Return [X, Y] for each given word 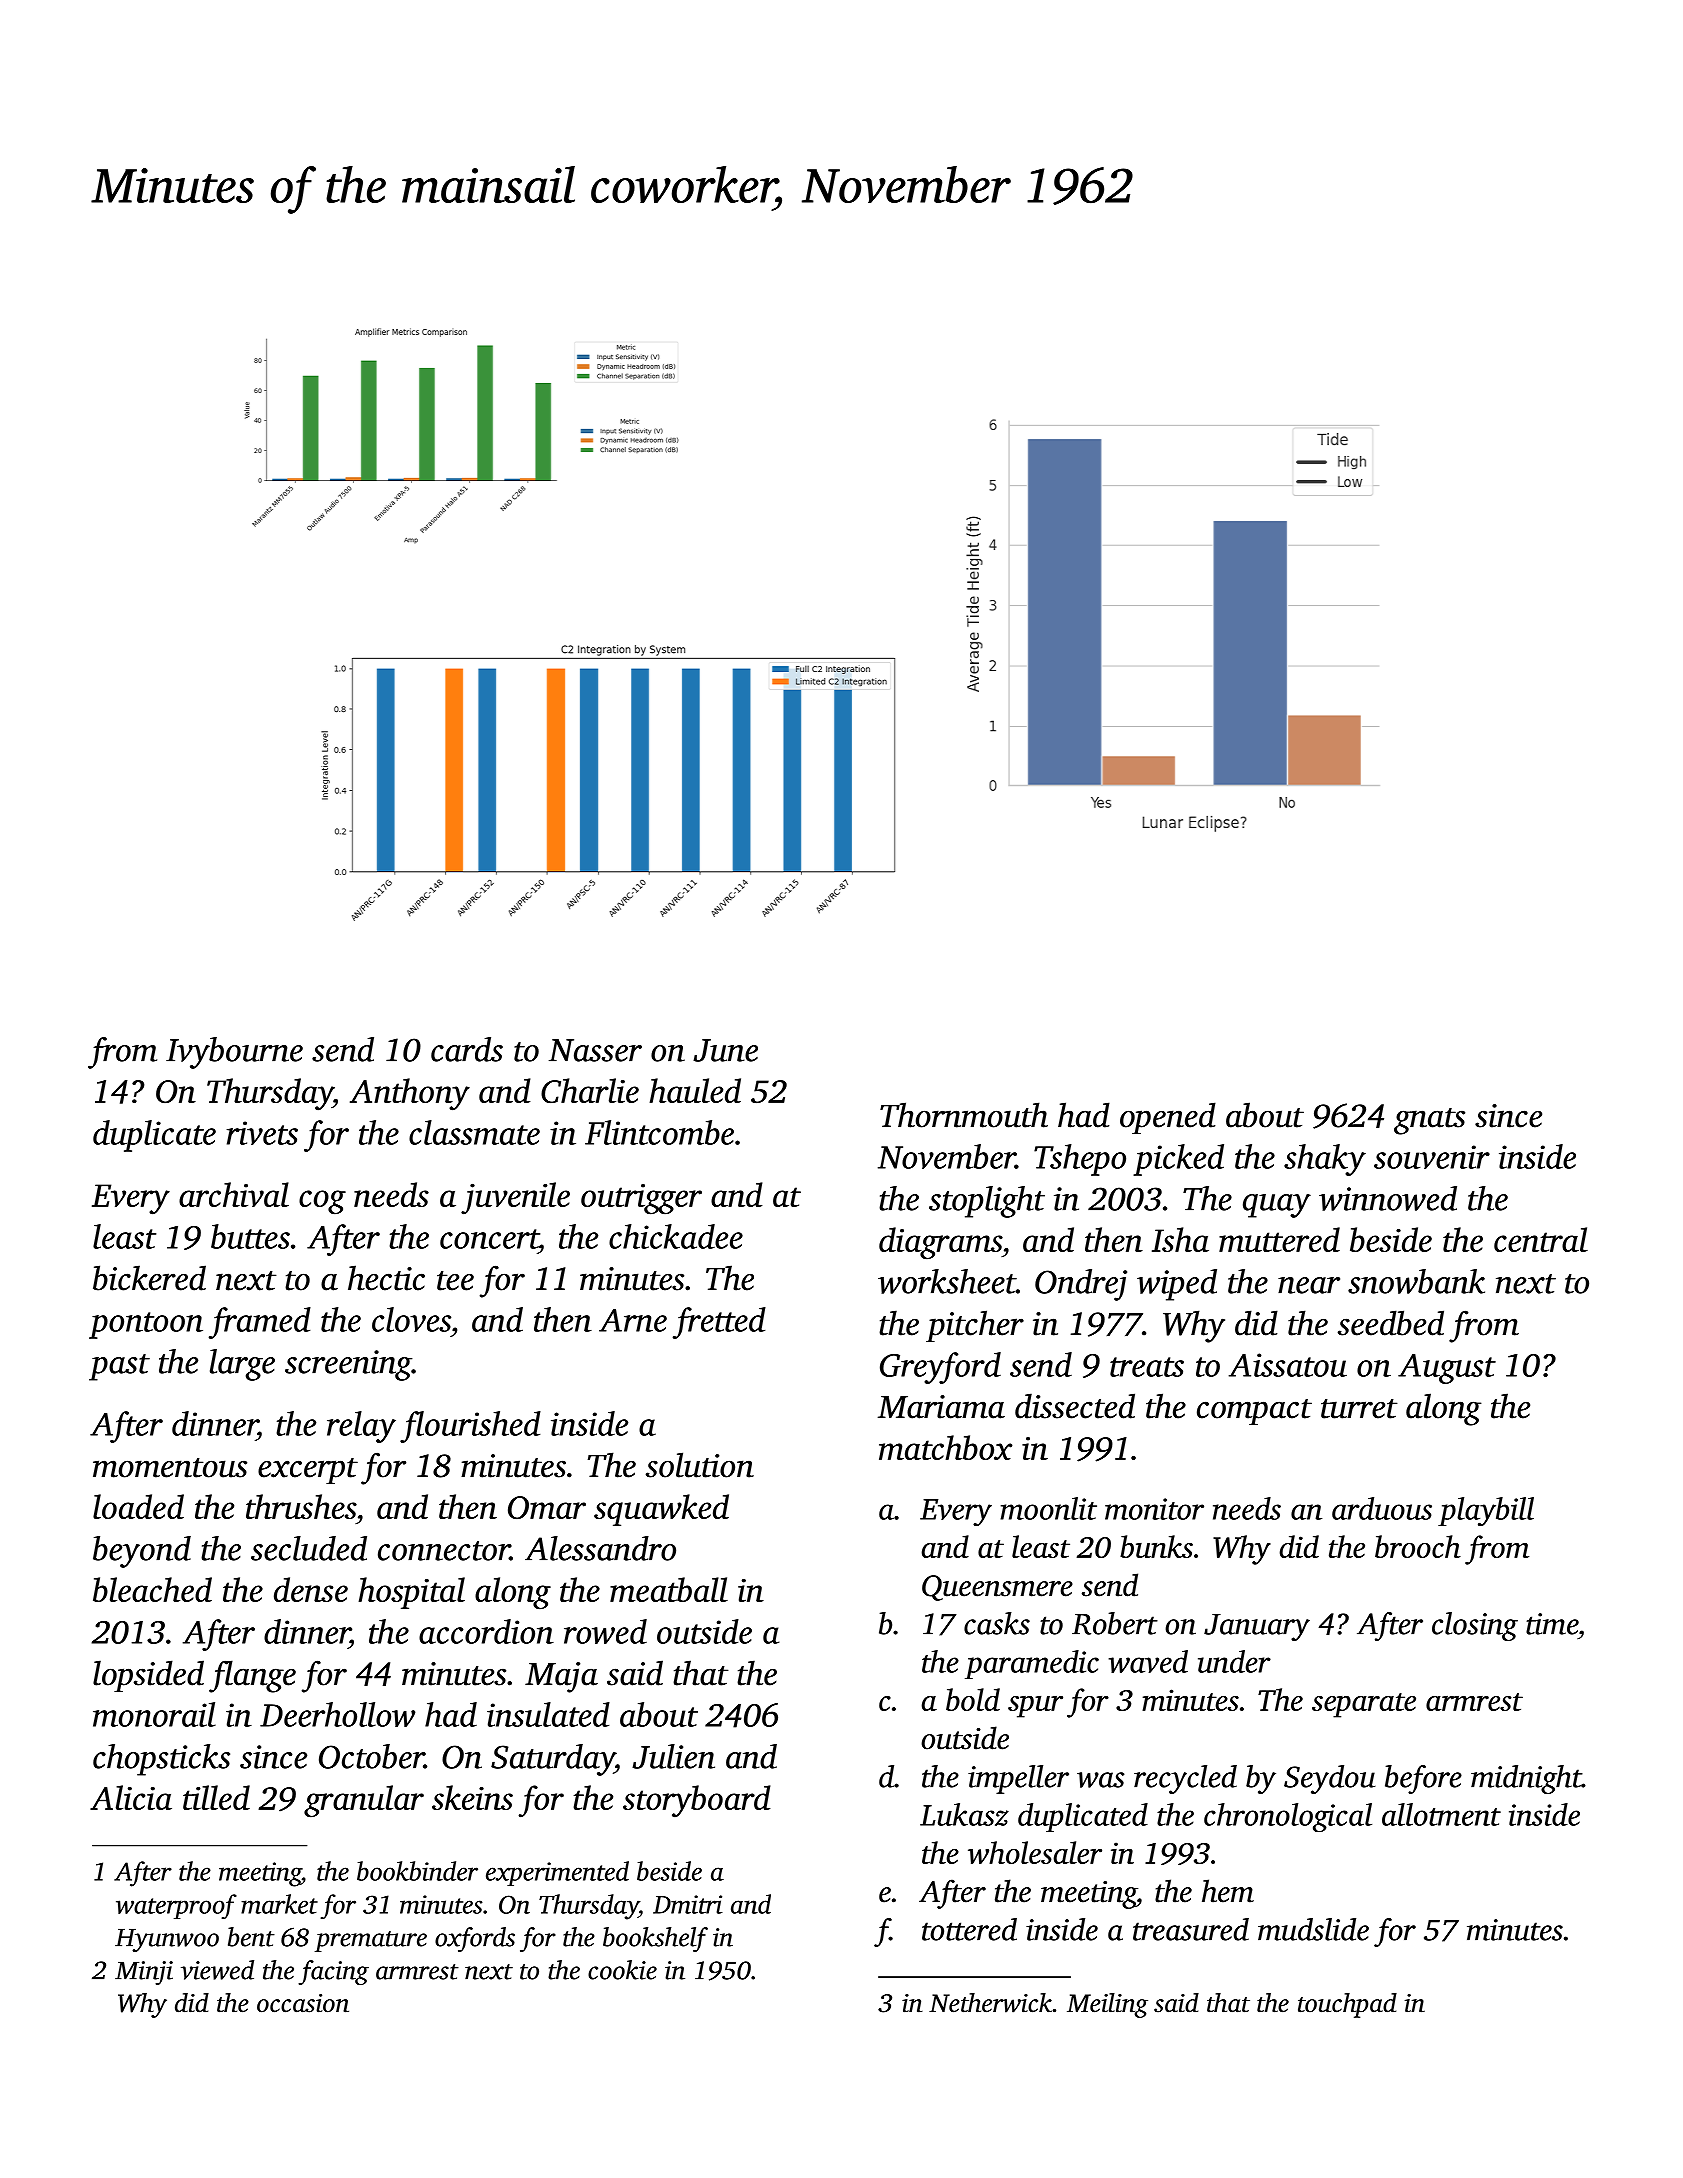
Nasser [595, 1050]
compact [1254, 1412]
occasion [303, 2003]
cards [467, 1049]
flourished [470, 1427]
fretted [719, 1323]
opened [1168, 1118]
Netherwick [990, 2003]
